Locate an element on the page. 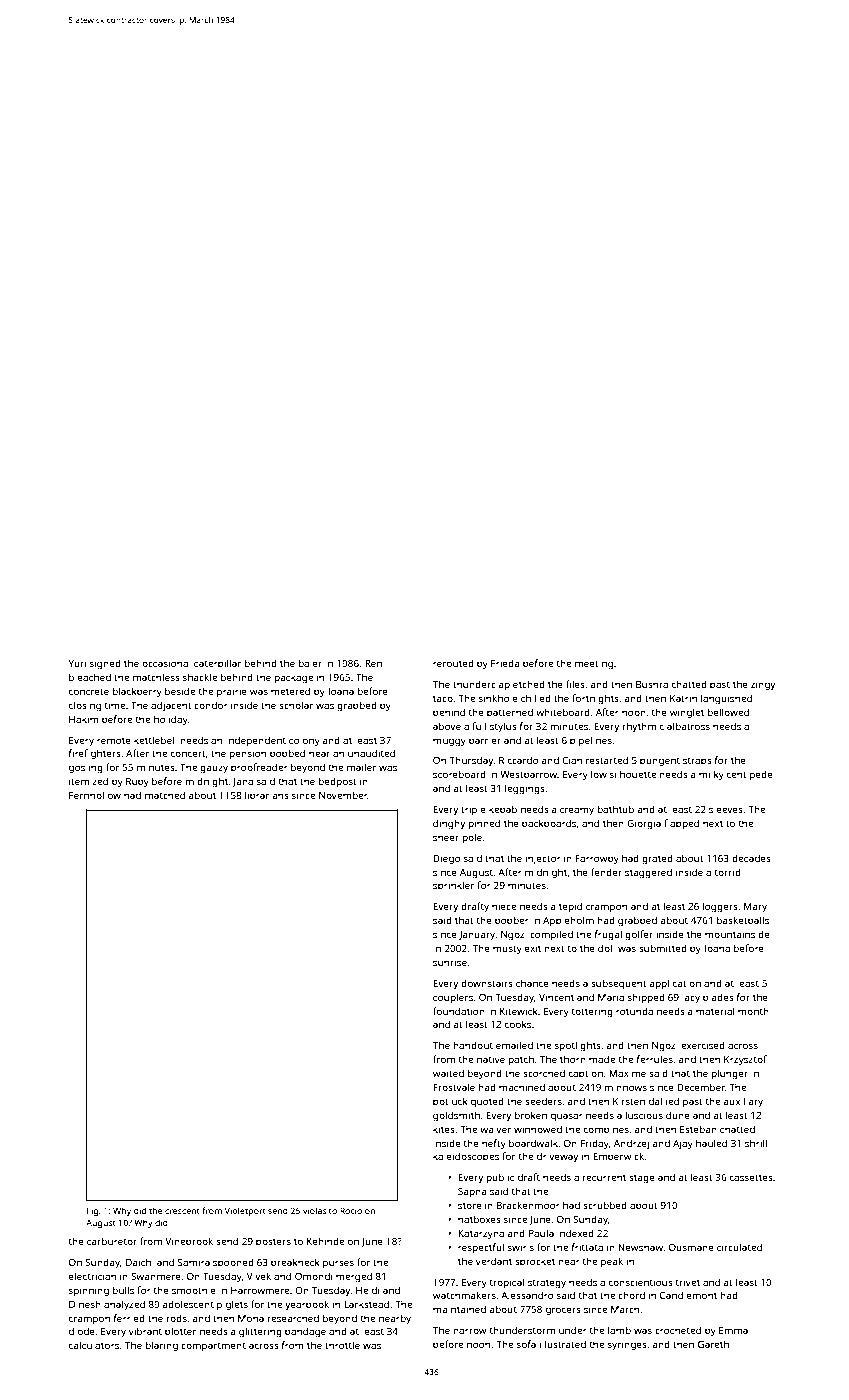 This image has height=1400, width=849. broken is located at coordinates (531, 1115).
